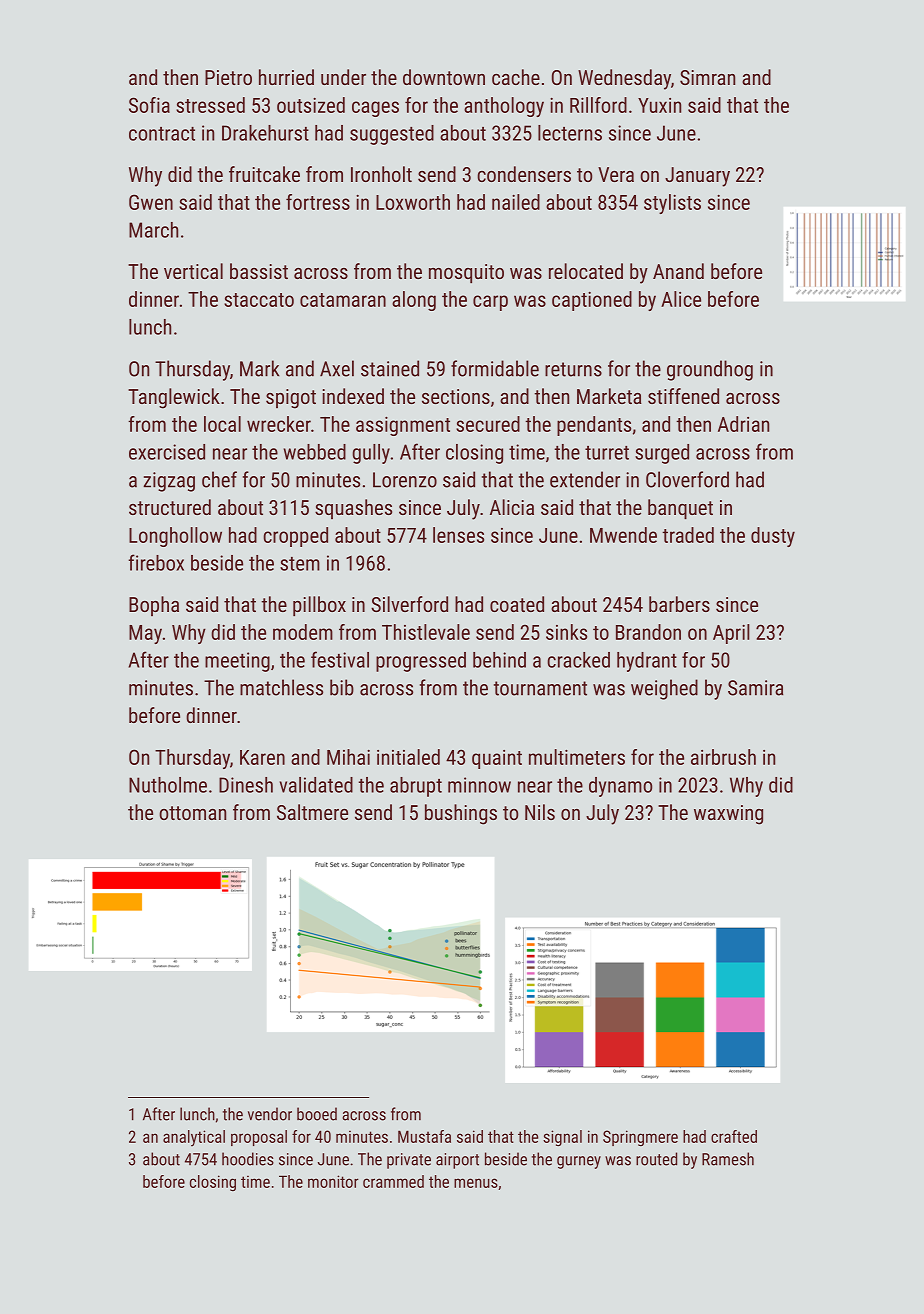 The height and width of the image is (1314, 924). Describe the element at coordinates (710, 370) in the image. I see `groundhog` at that location.
